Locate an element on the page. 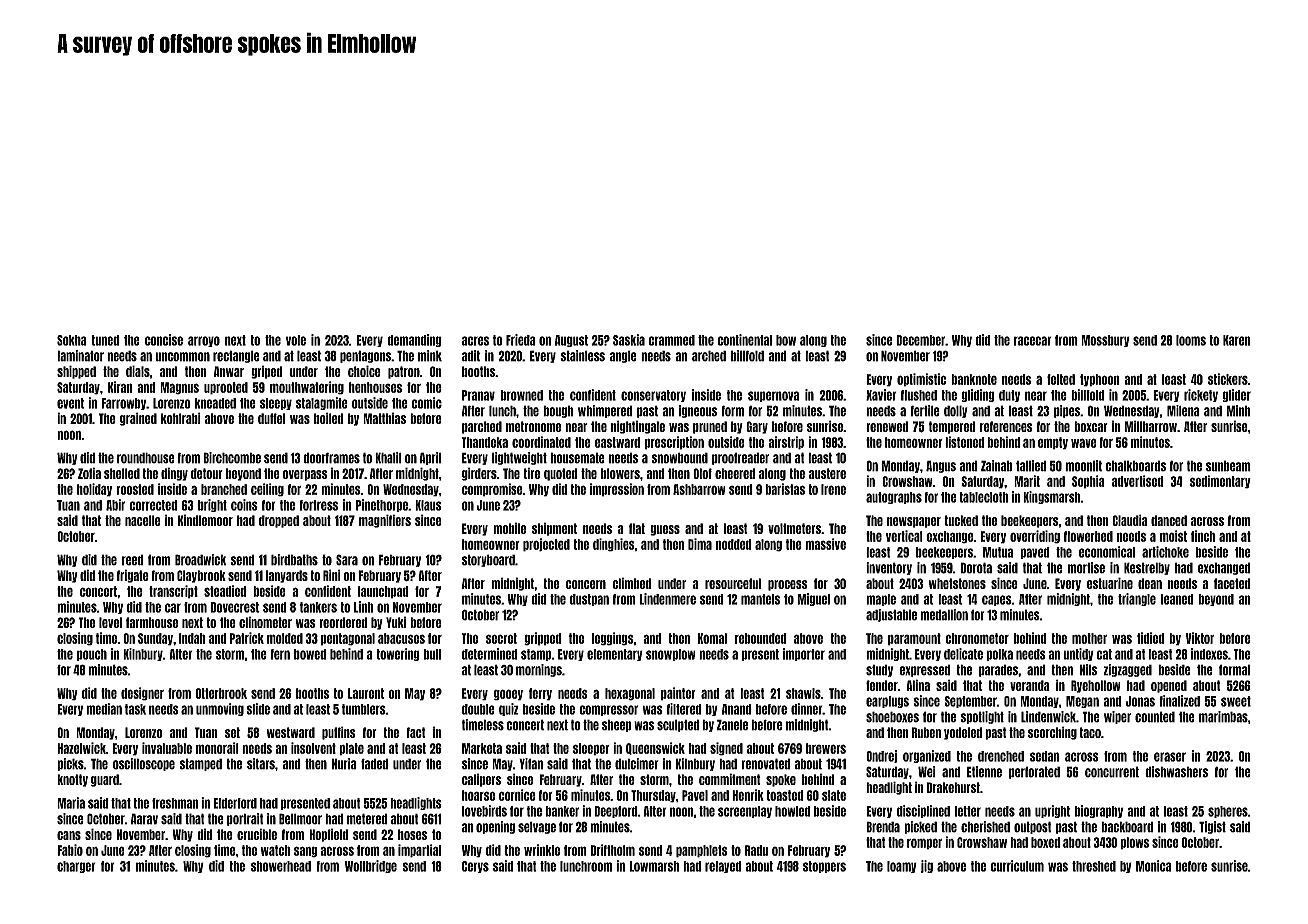  griped is located at coordinates (267, 372).
